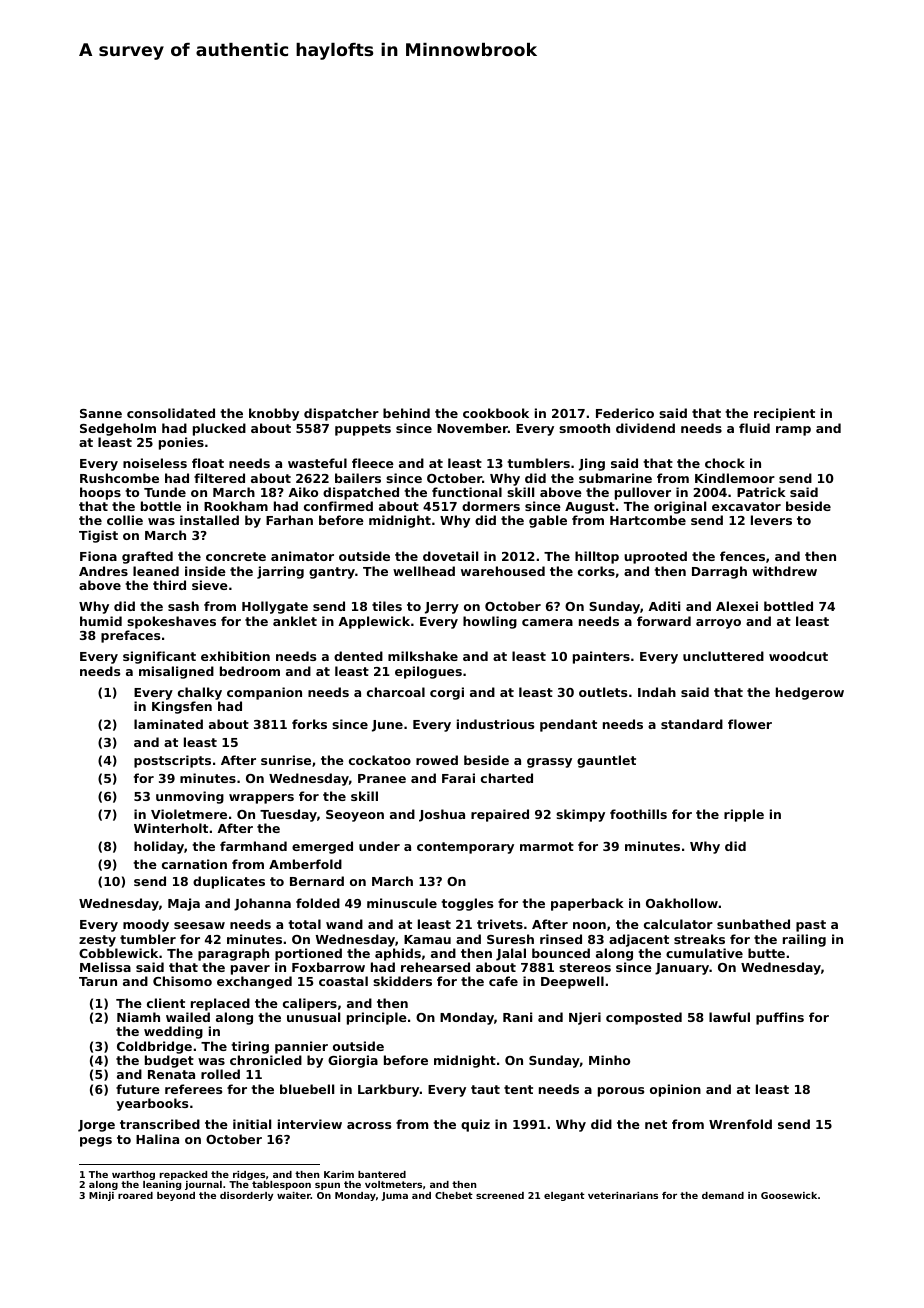 Image resolution: width=924 pixels, height=1308 pixels. What do you see at coordinates (160, 1124) in the page?
I see `transcribed` at bounding box center [160, 1124].
